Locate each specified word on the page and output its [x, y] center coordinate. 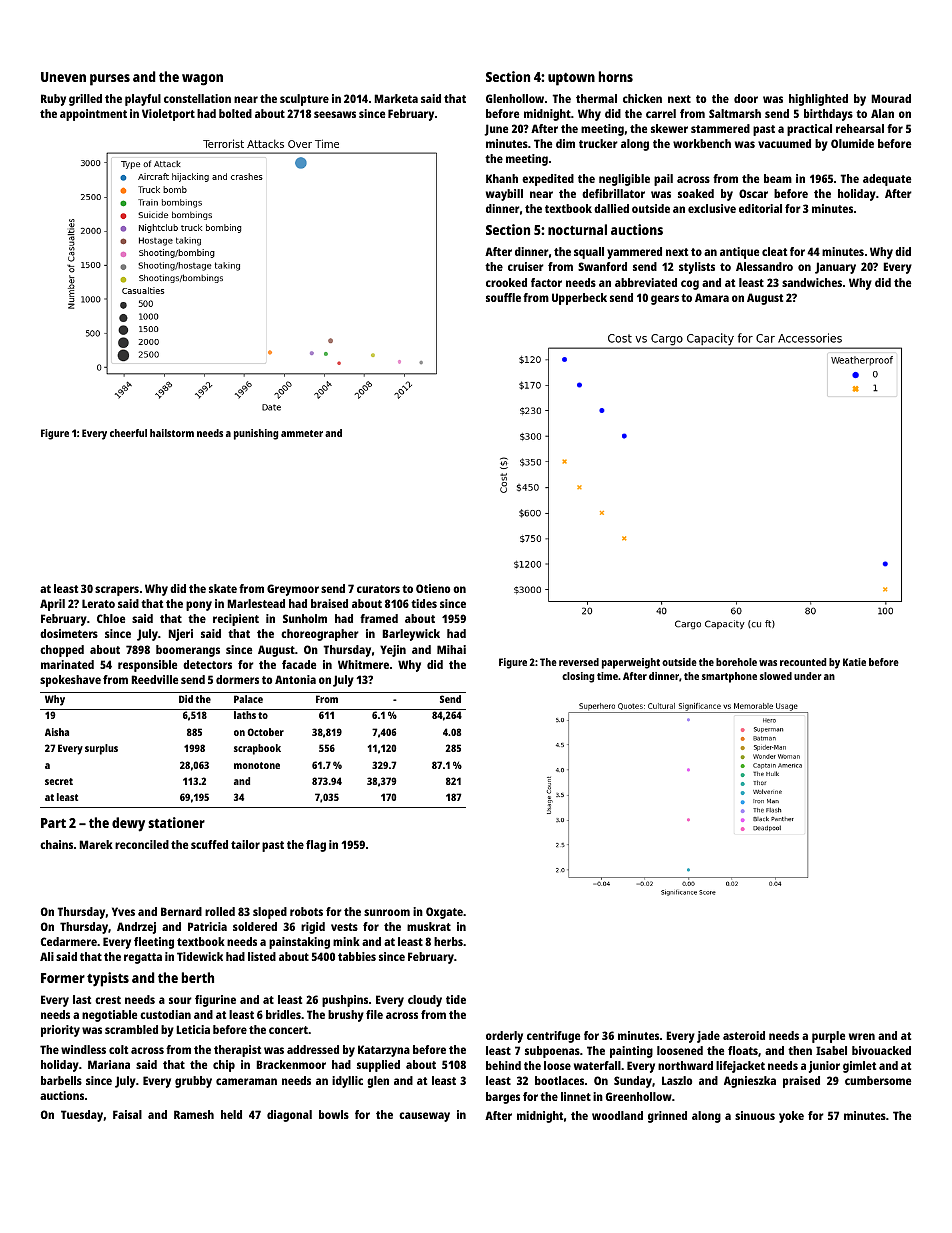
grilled [85, 100]
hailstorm [172, 433]
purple [828, 1037]
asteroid [744, 1035]
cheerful [128, 433]
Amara [712, 297]
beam [778, 178]
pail [663, 180]
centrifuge [553, 1037]
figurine [215, 1001]
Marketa [396, 98]
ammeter [302, 433]
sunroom [387, 912]
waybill [504, 195]
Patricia [207, 926]
